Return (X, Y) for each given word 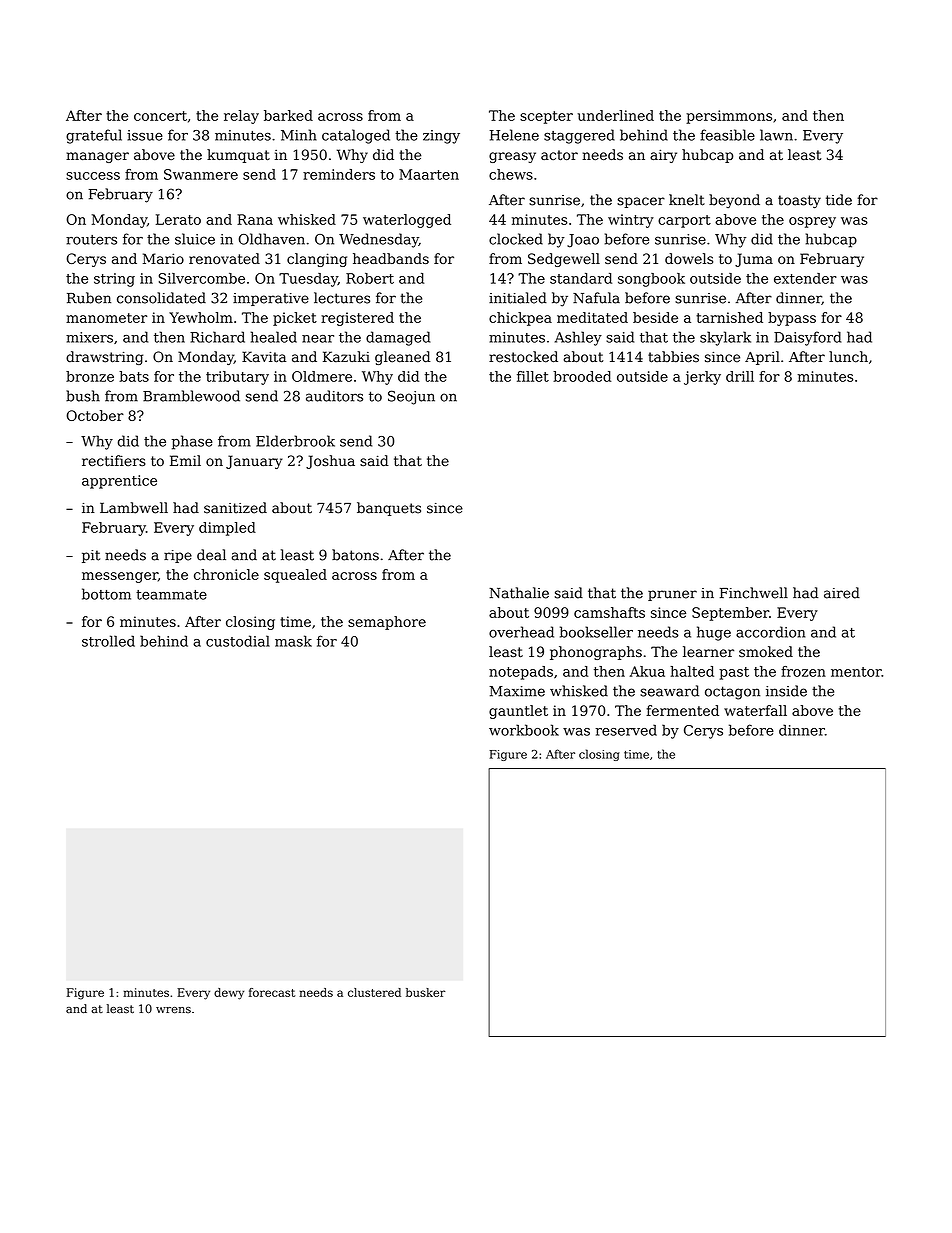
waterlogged (407, 221)
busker (425, 992)
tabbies (673, 357)
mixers (89, 337)
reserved (626, 730)
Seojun (411, 397)
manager (97, 157)
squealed (295, 576)
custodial (238, 641)
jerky (702, 378)
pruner (672, 595)
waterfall (755, 710)
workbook (524, 730)
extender (805, 278)
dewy (229, 994)
